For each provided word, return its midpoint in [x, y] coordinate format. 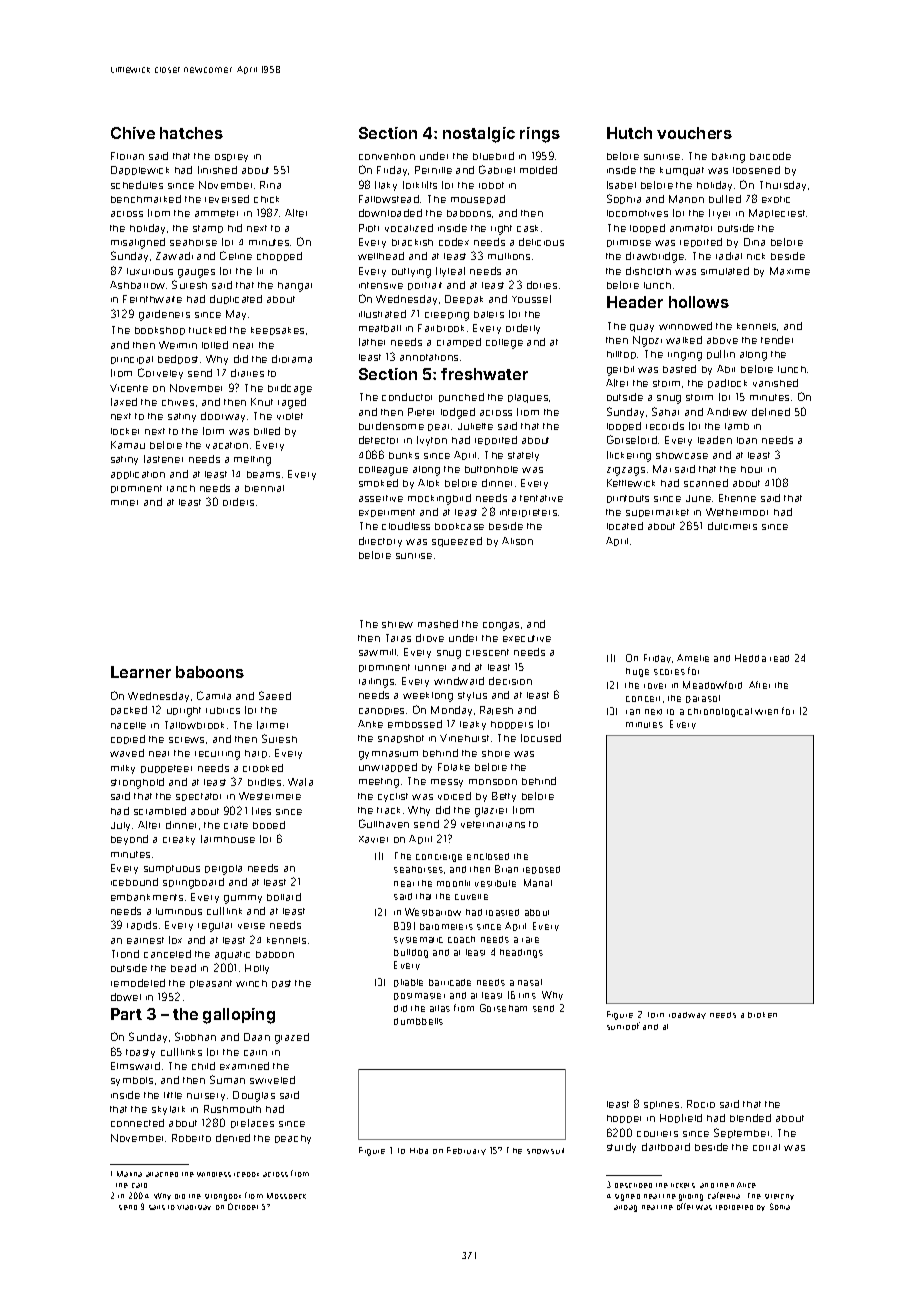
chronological [720, 712]
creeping [447, 316]
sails [157, 1207]
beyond [129, 840]
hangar [295, 287]
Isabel [621, 185]
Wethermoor [737, 512]
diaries [247, 373]
